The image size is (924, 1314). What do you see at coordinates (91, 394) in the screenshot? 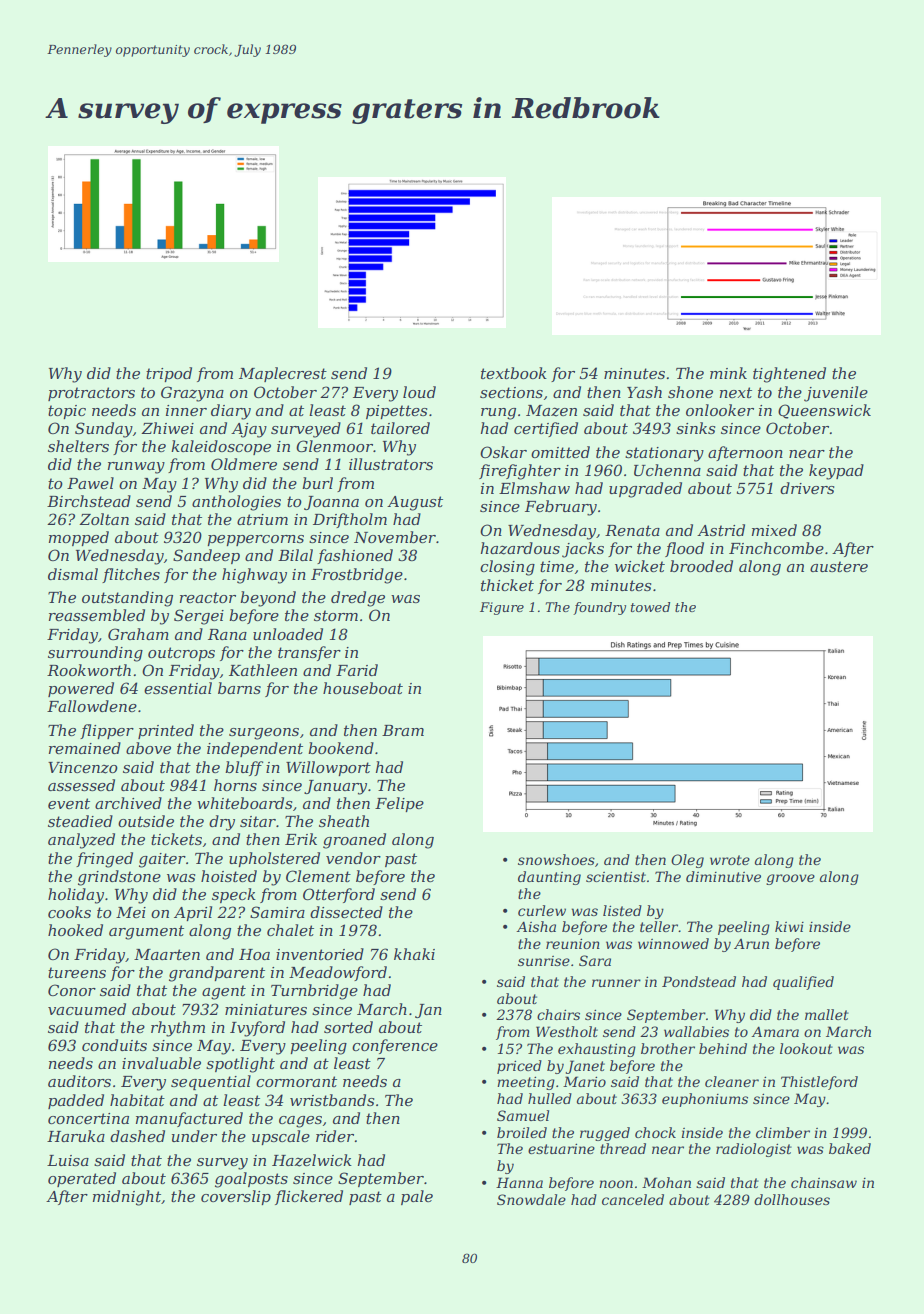
I see `protractors` at bounding box center [91, 394].
